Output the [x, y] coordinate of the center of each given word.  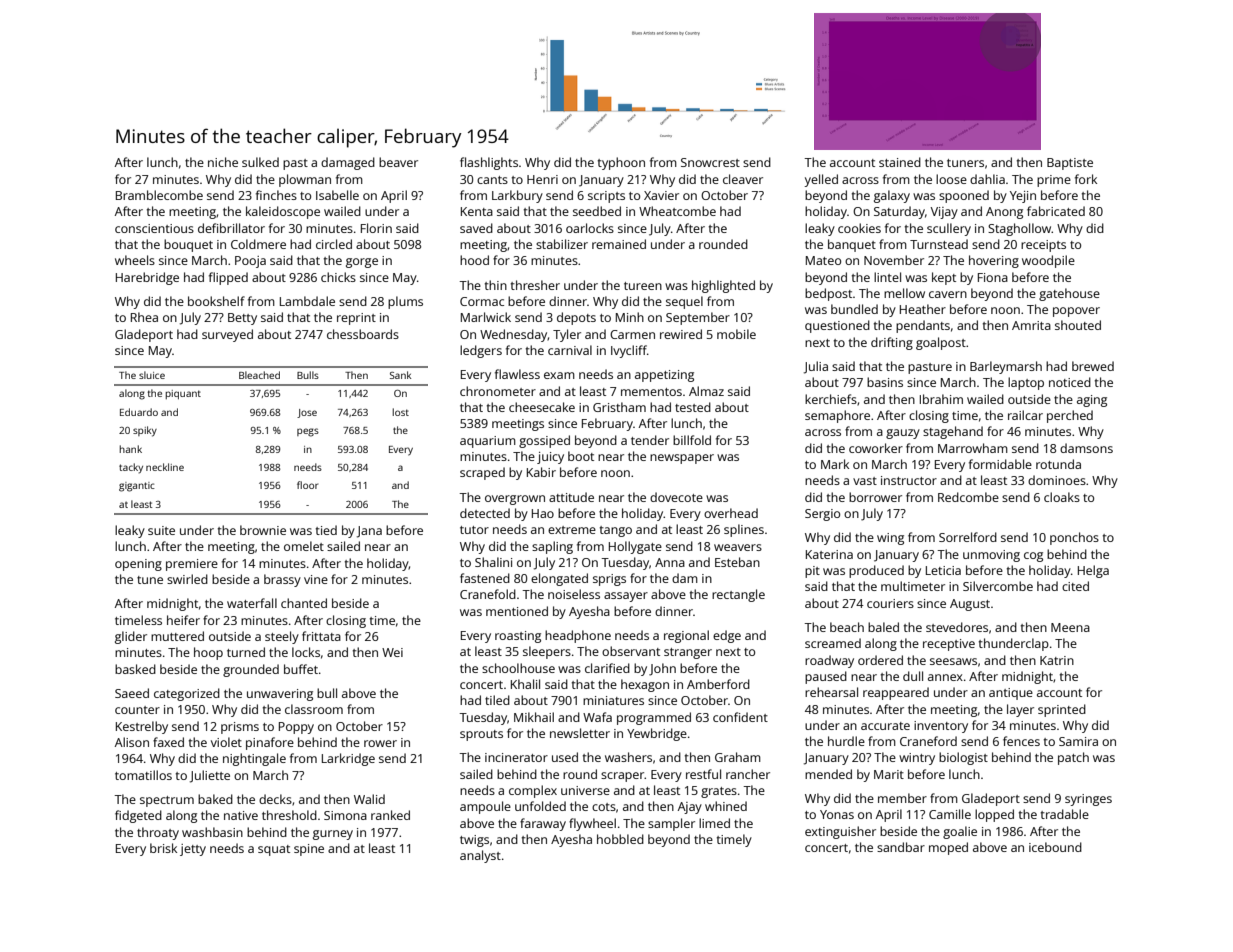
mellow [904, 293]
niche [223, 162]
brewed [1093, 366]
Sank [400, 375]
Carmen [632, 334]
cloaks [1062, 497]
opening [138, 565]
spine [309, 850]
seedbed [597, 211]
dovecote [676, 497]
